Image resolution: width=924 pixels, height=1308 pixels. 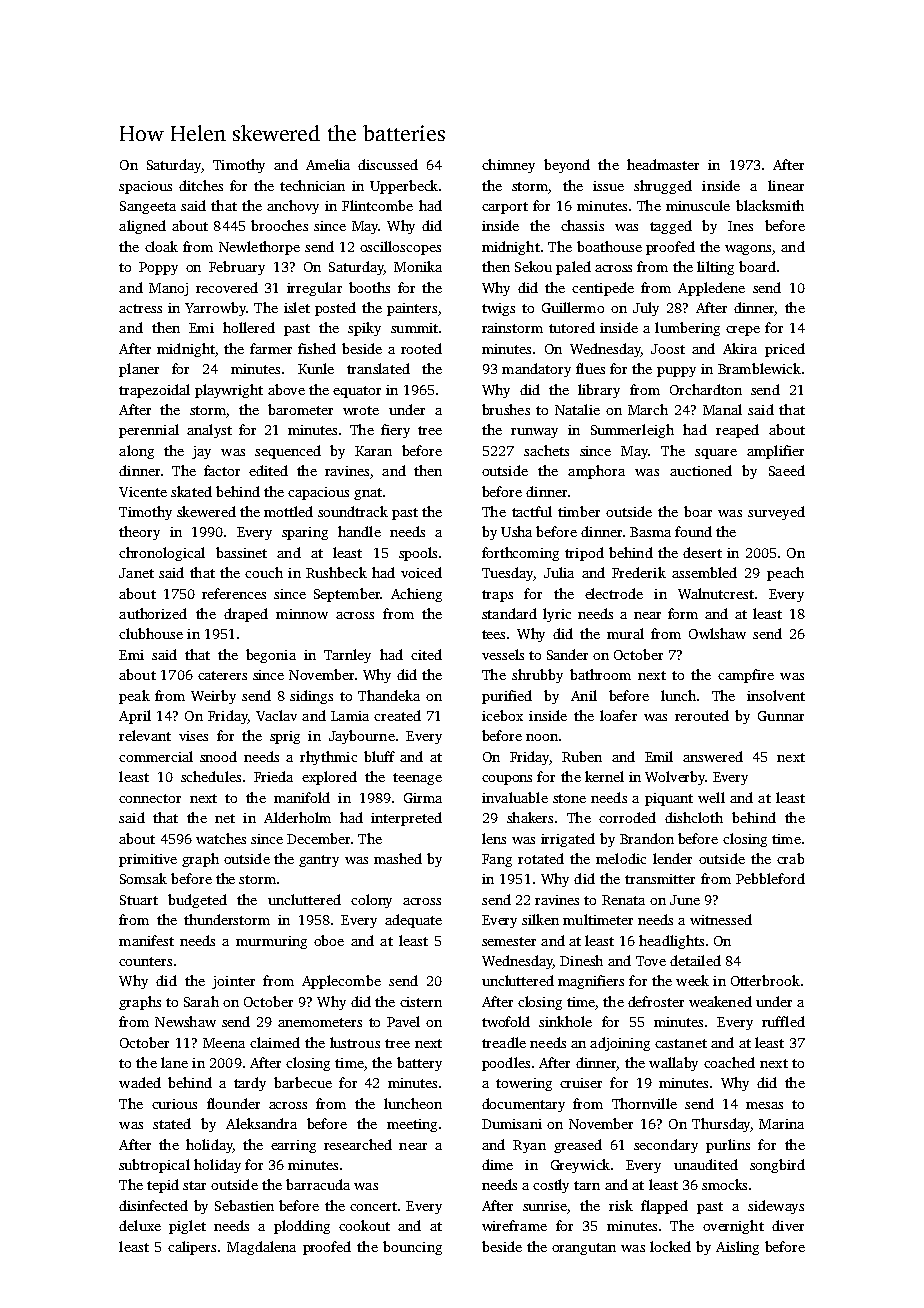 I want to click on barracuda, so click(x=318, y=1184).
